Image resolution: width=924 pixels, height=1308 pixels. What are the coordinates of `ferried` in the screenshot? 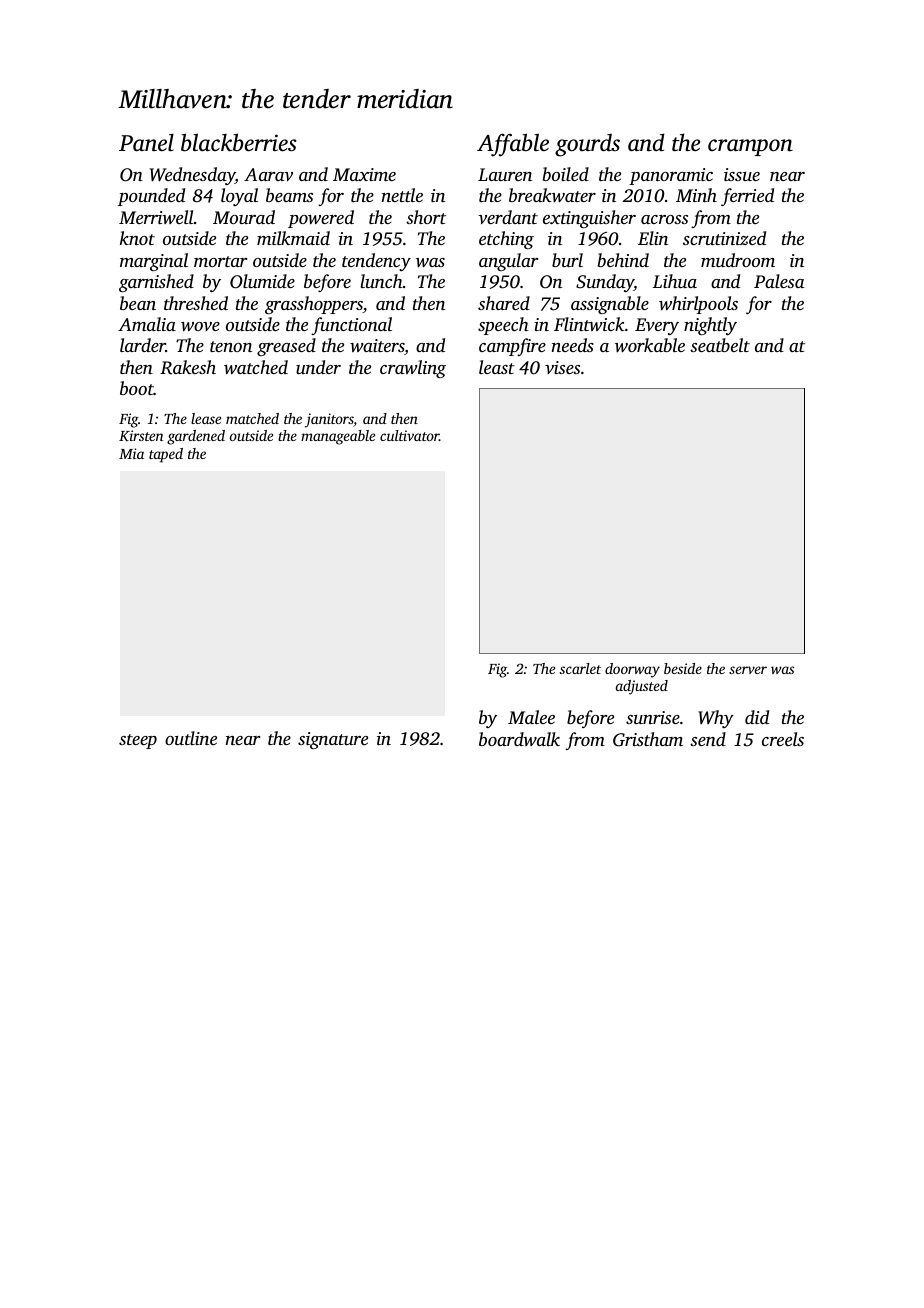 It's located at (747, 197).
